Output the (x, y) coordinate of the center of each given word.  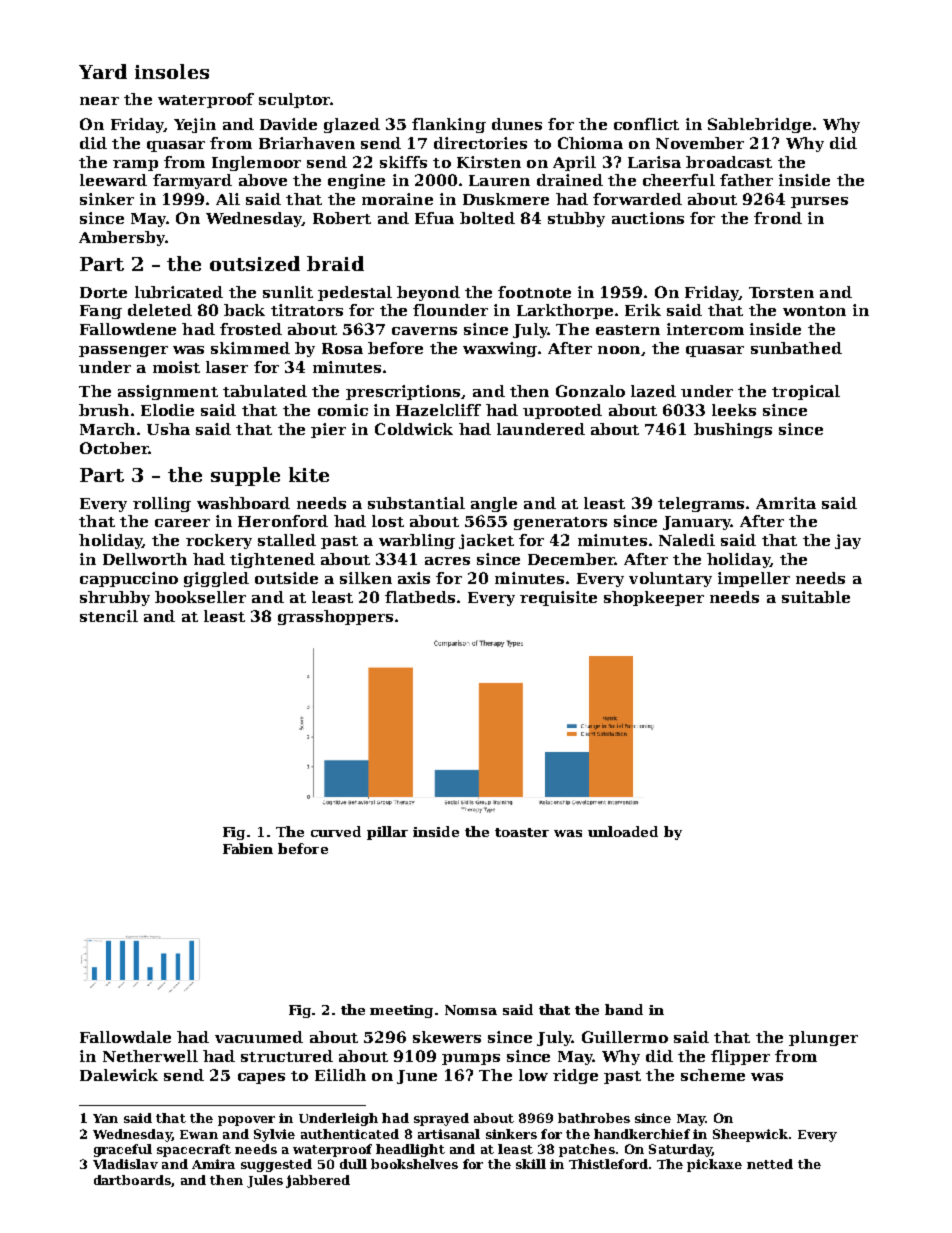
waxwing (500, 349)
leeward (113, 180)
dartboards (132, 1180)
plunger (823, 1038)
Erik (643, 310)
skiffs (403, 162)
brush (104, 410)
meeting (401, 1011)
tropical (806, 392)
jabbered (318, 1181)
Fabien (248, 848)
